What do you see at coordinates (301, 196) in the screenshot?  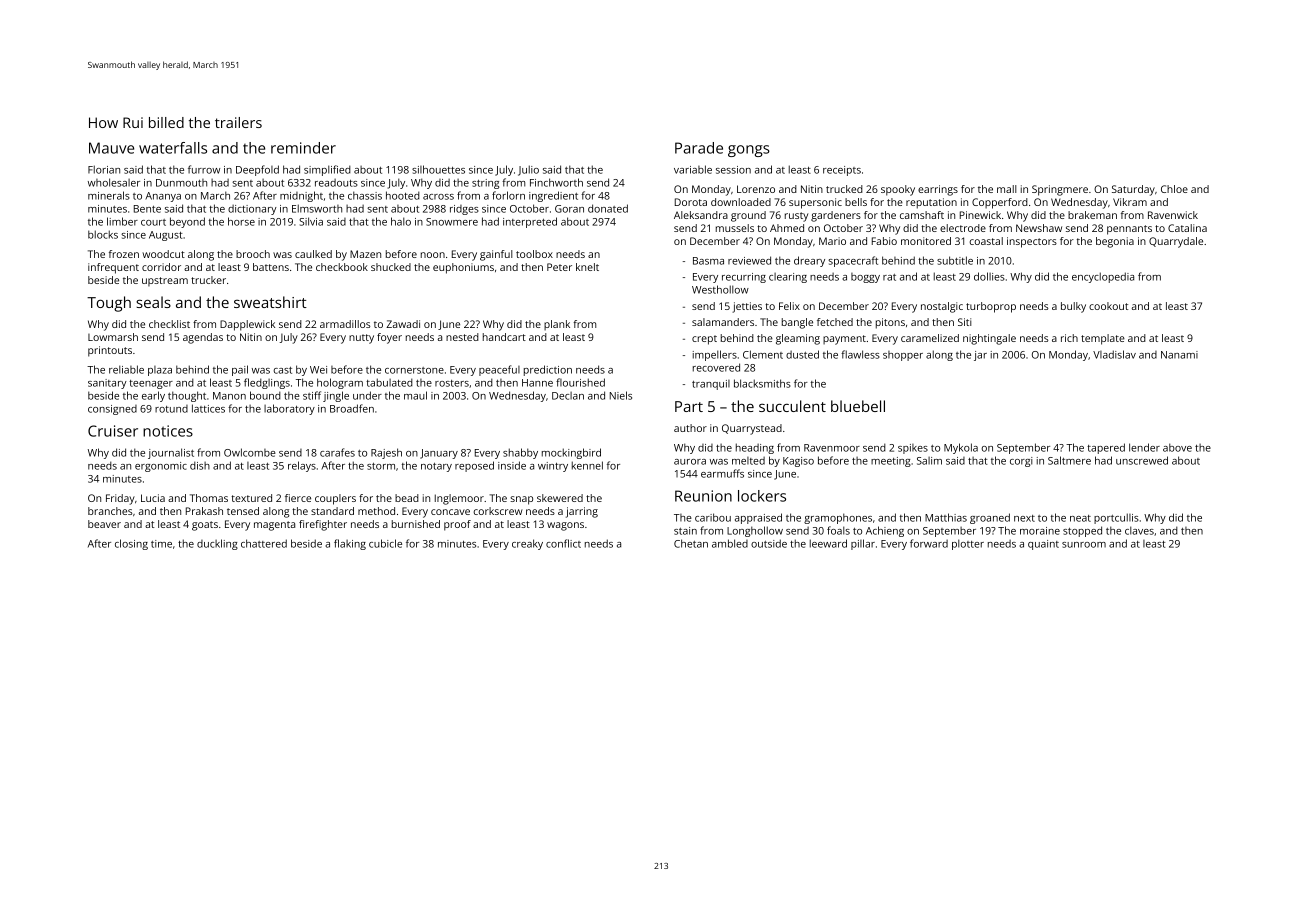 I see `midnight` at bounding box center [301, 196].
